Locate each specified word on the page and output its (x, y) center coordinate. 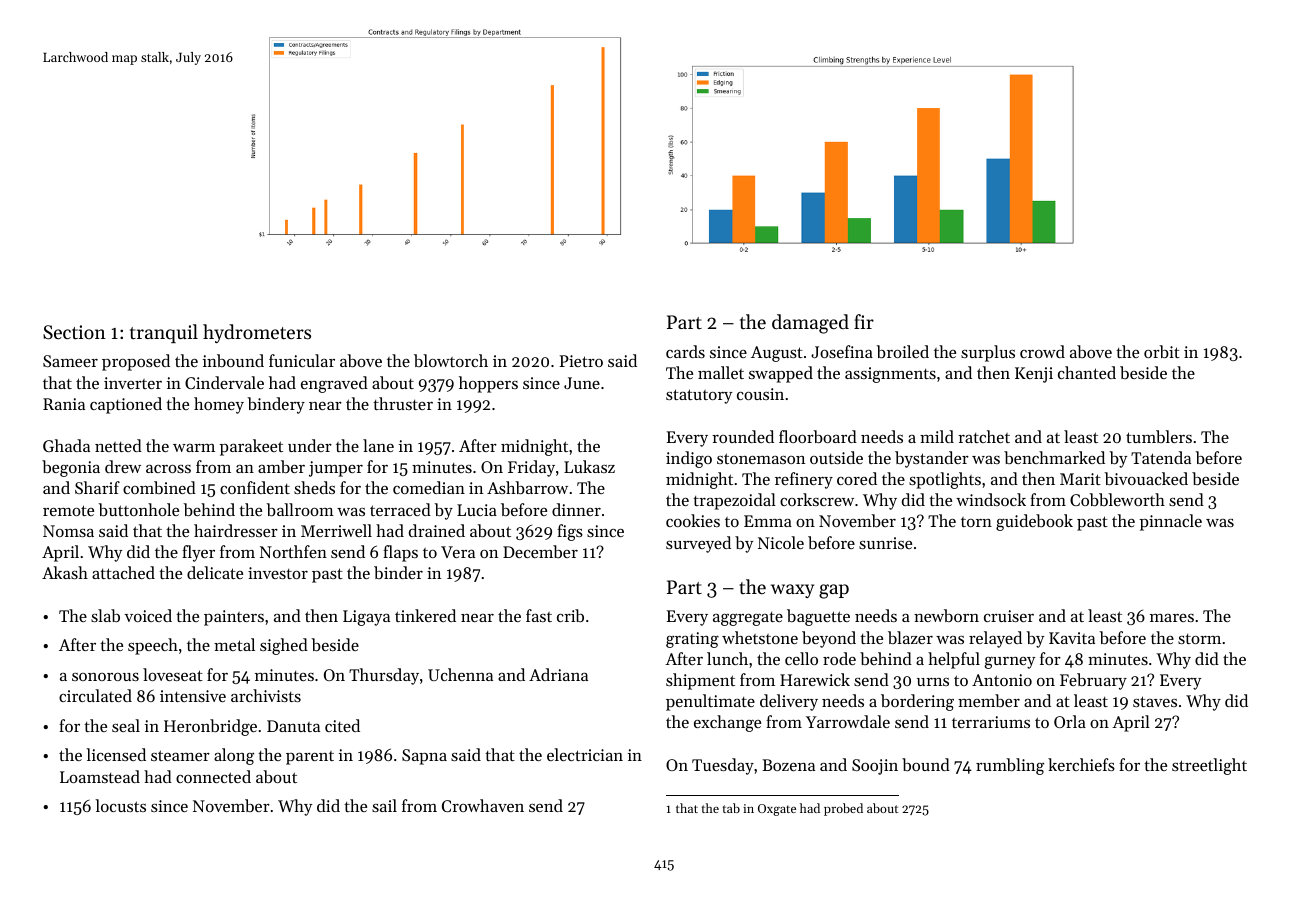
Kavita (1072, 638)
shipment (700, 681)
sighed (284, 646)
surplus (988, 353)
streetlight (1209, 766)
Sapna (424, 757)
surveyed (698, 544)
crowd (1042, 351)
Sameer (70, 361)
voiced (148, 615)
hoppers (488, 384)
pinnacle (1171, 522)
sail (384, 805)
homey (219, 405)
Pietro (581, 361)
